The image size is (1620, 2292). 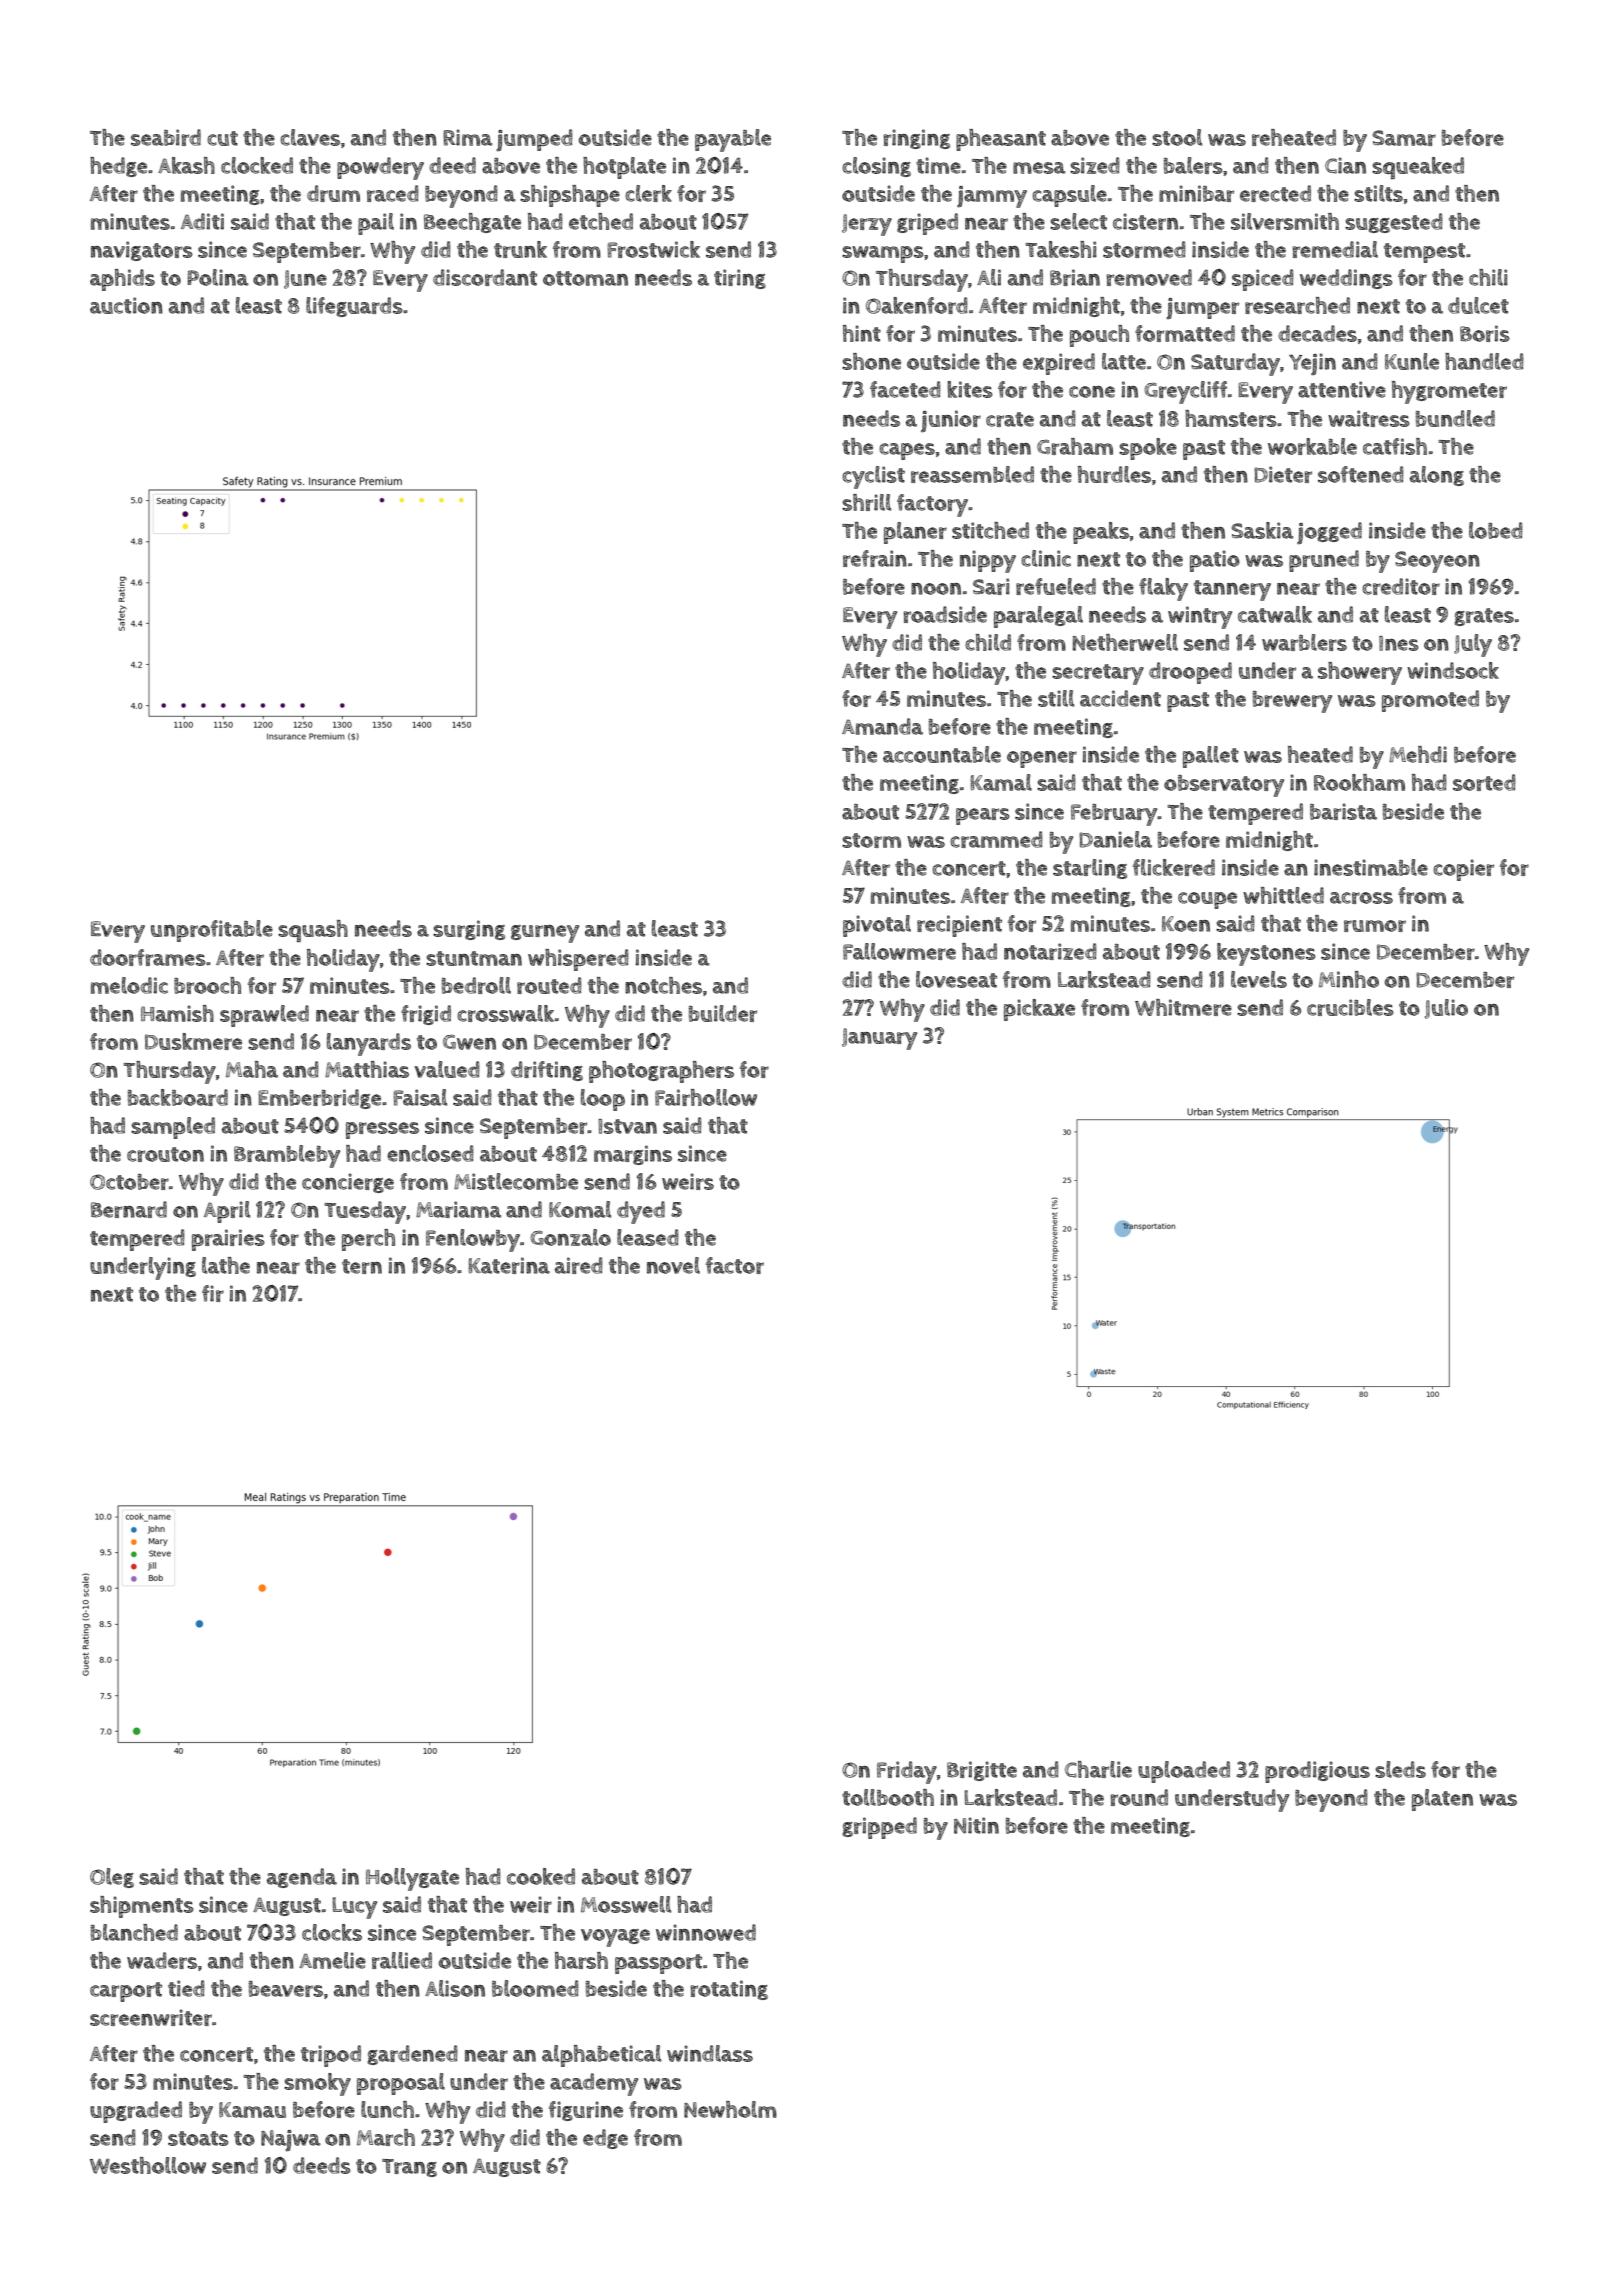 What do you see at coordinates (648, 1237) in the screenshot?
I see `leased` at bounding box center [648, 1237].
